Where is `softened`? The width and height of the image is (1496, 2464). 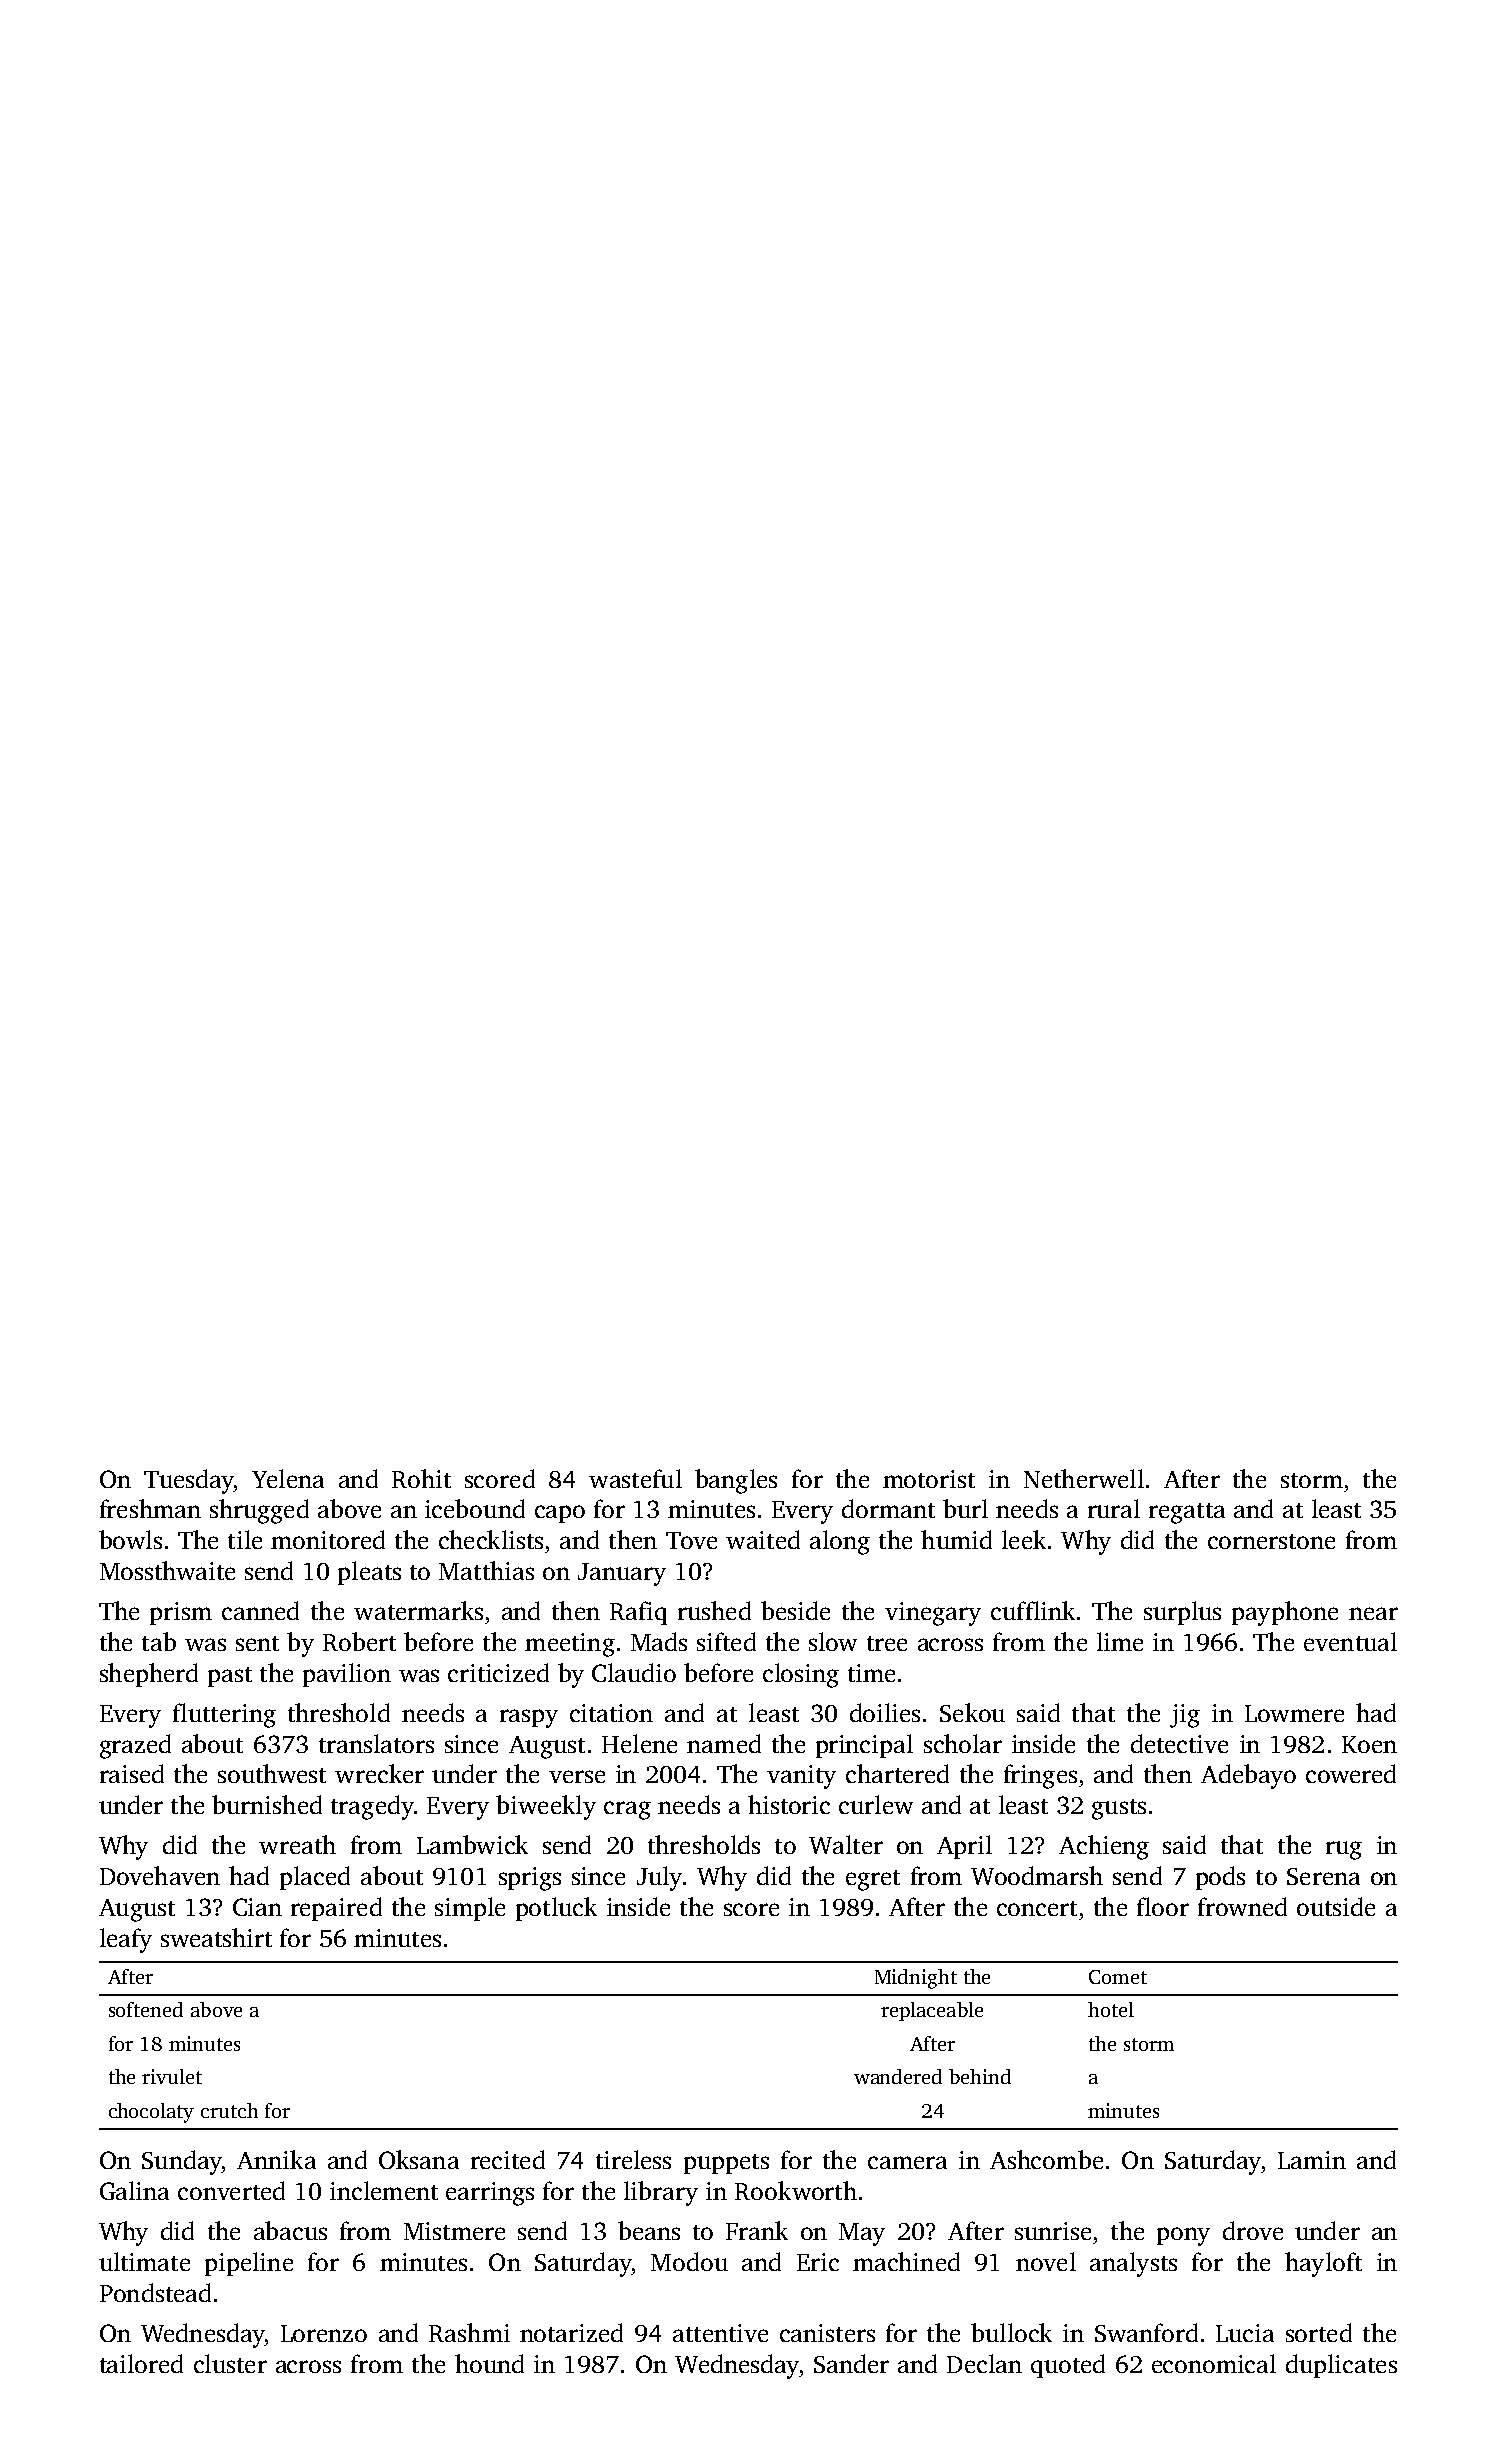 softened is located at coordinates (146, 2009).
